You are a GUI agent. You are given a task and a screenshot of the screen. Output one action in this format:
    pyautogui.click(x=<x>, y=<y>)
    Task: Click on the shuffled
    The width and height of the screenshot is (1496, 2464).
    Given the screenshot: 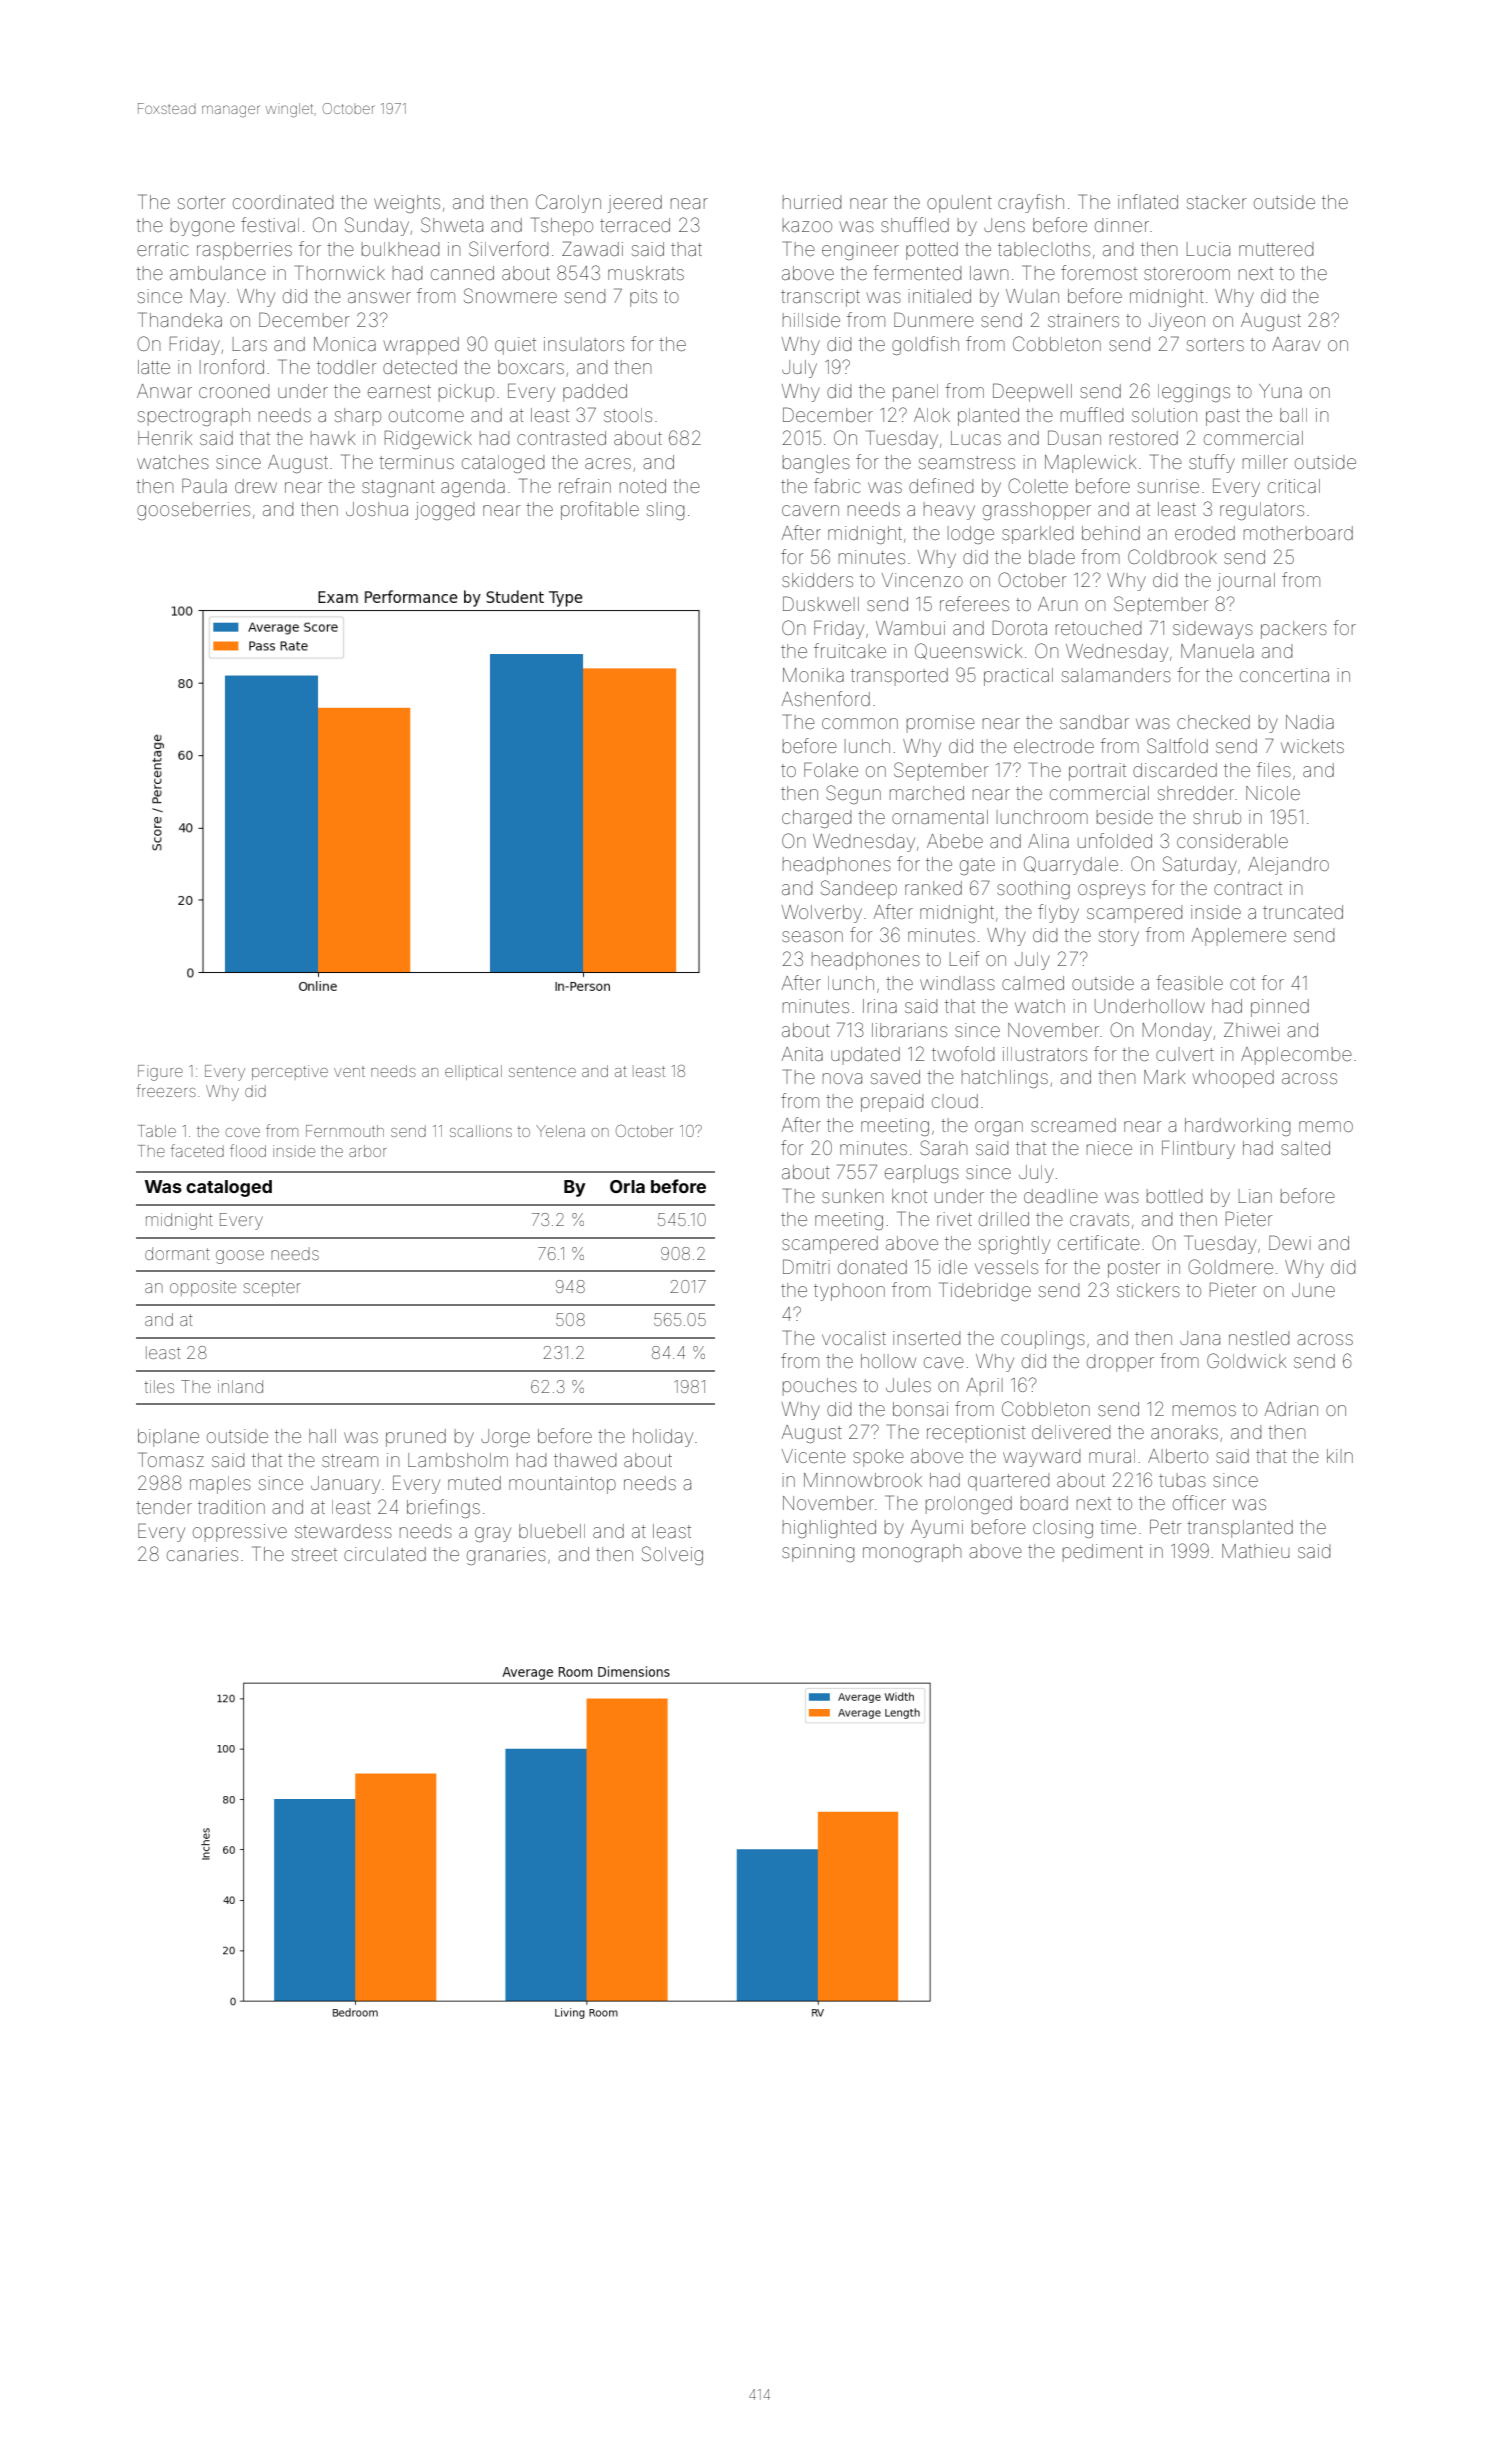 What is the action you would take?
    pyautogui.click(x=915, y=224)
